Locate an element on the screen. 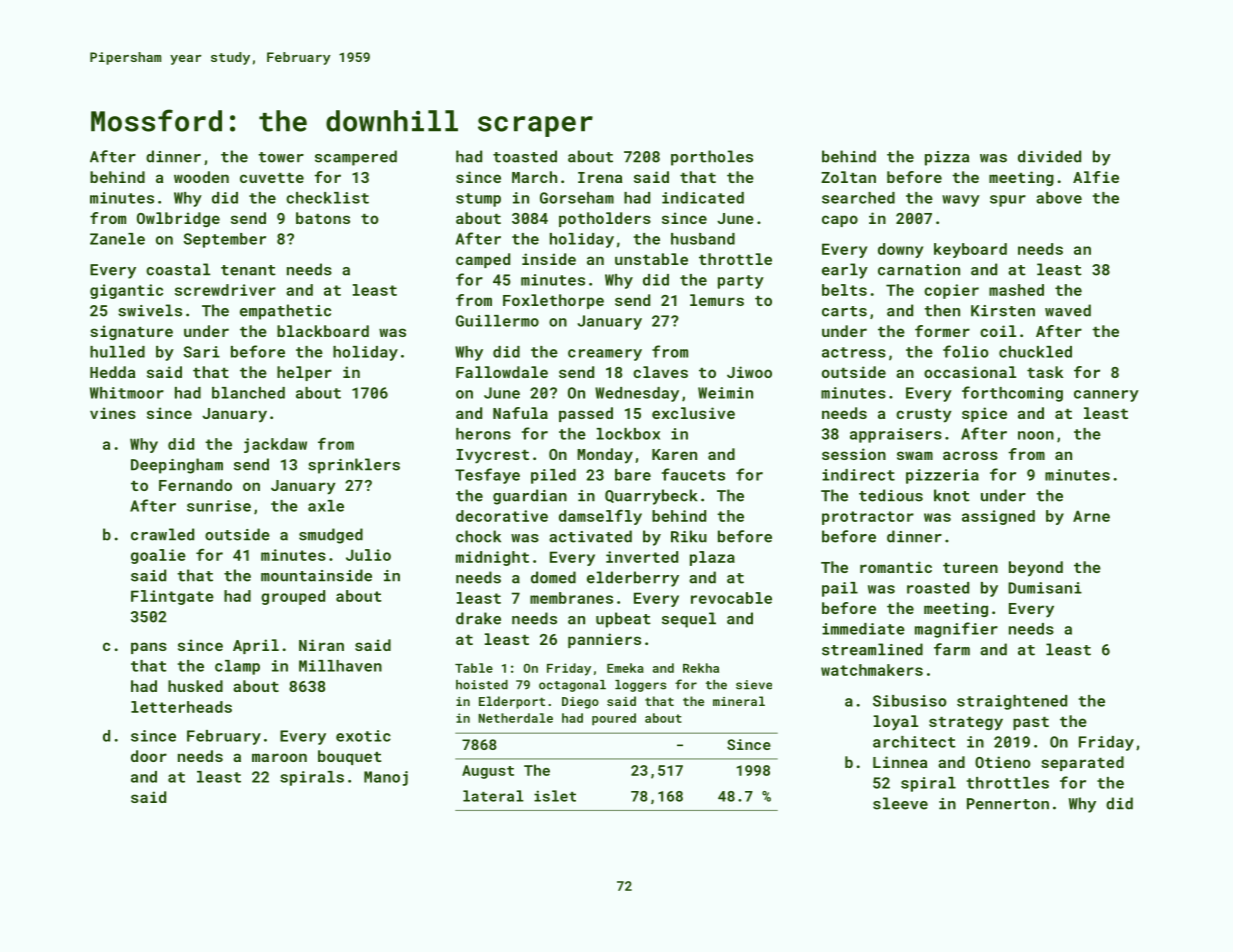  clamp is located at coordinates (237, 667).
